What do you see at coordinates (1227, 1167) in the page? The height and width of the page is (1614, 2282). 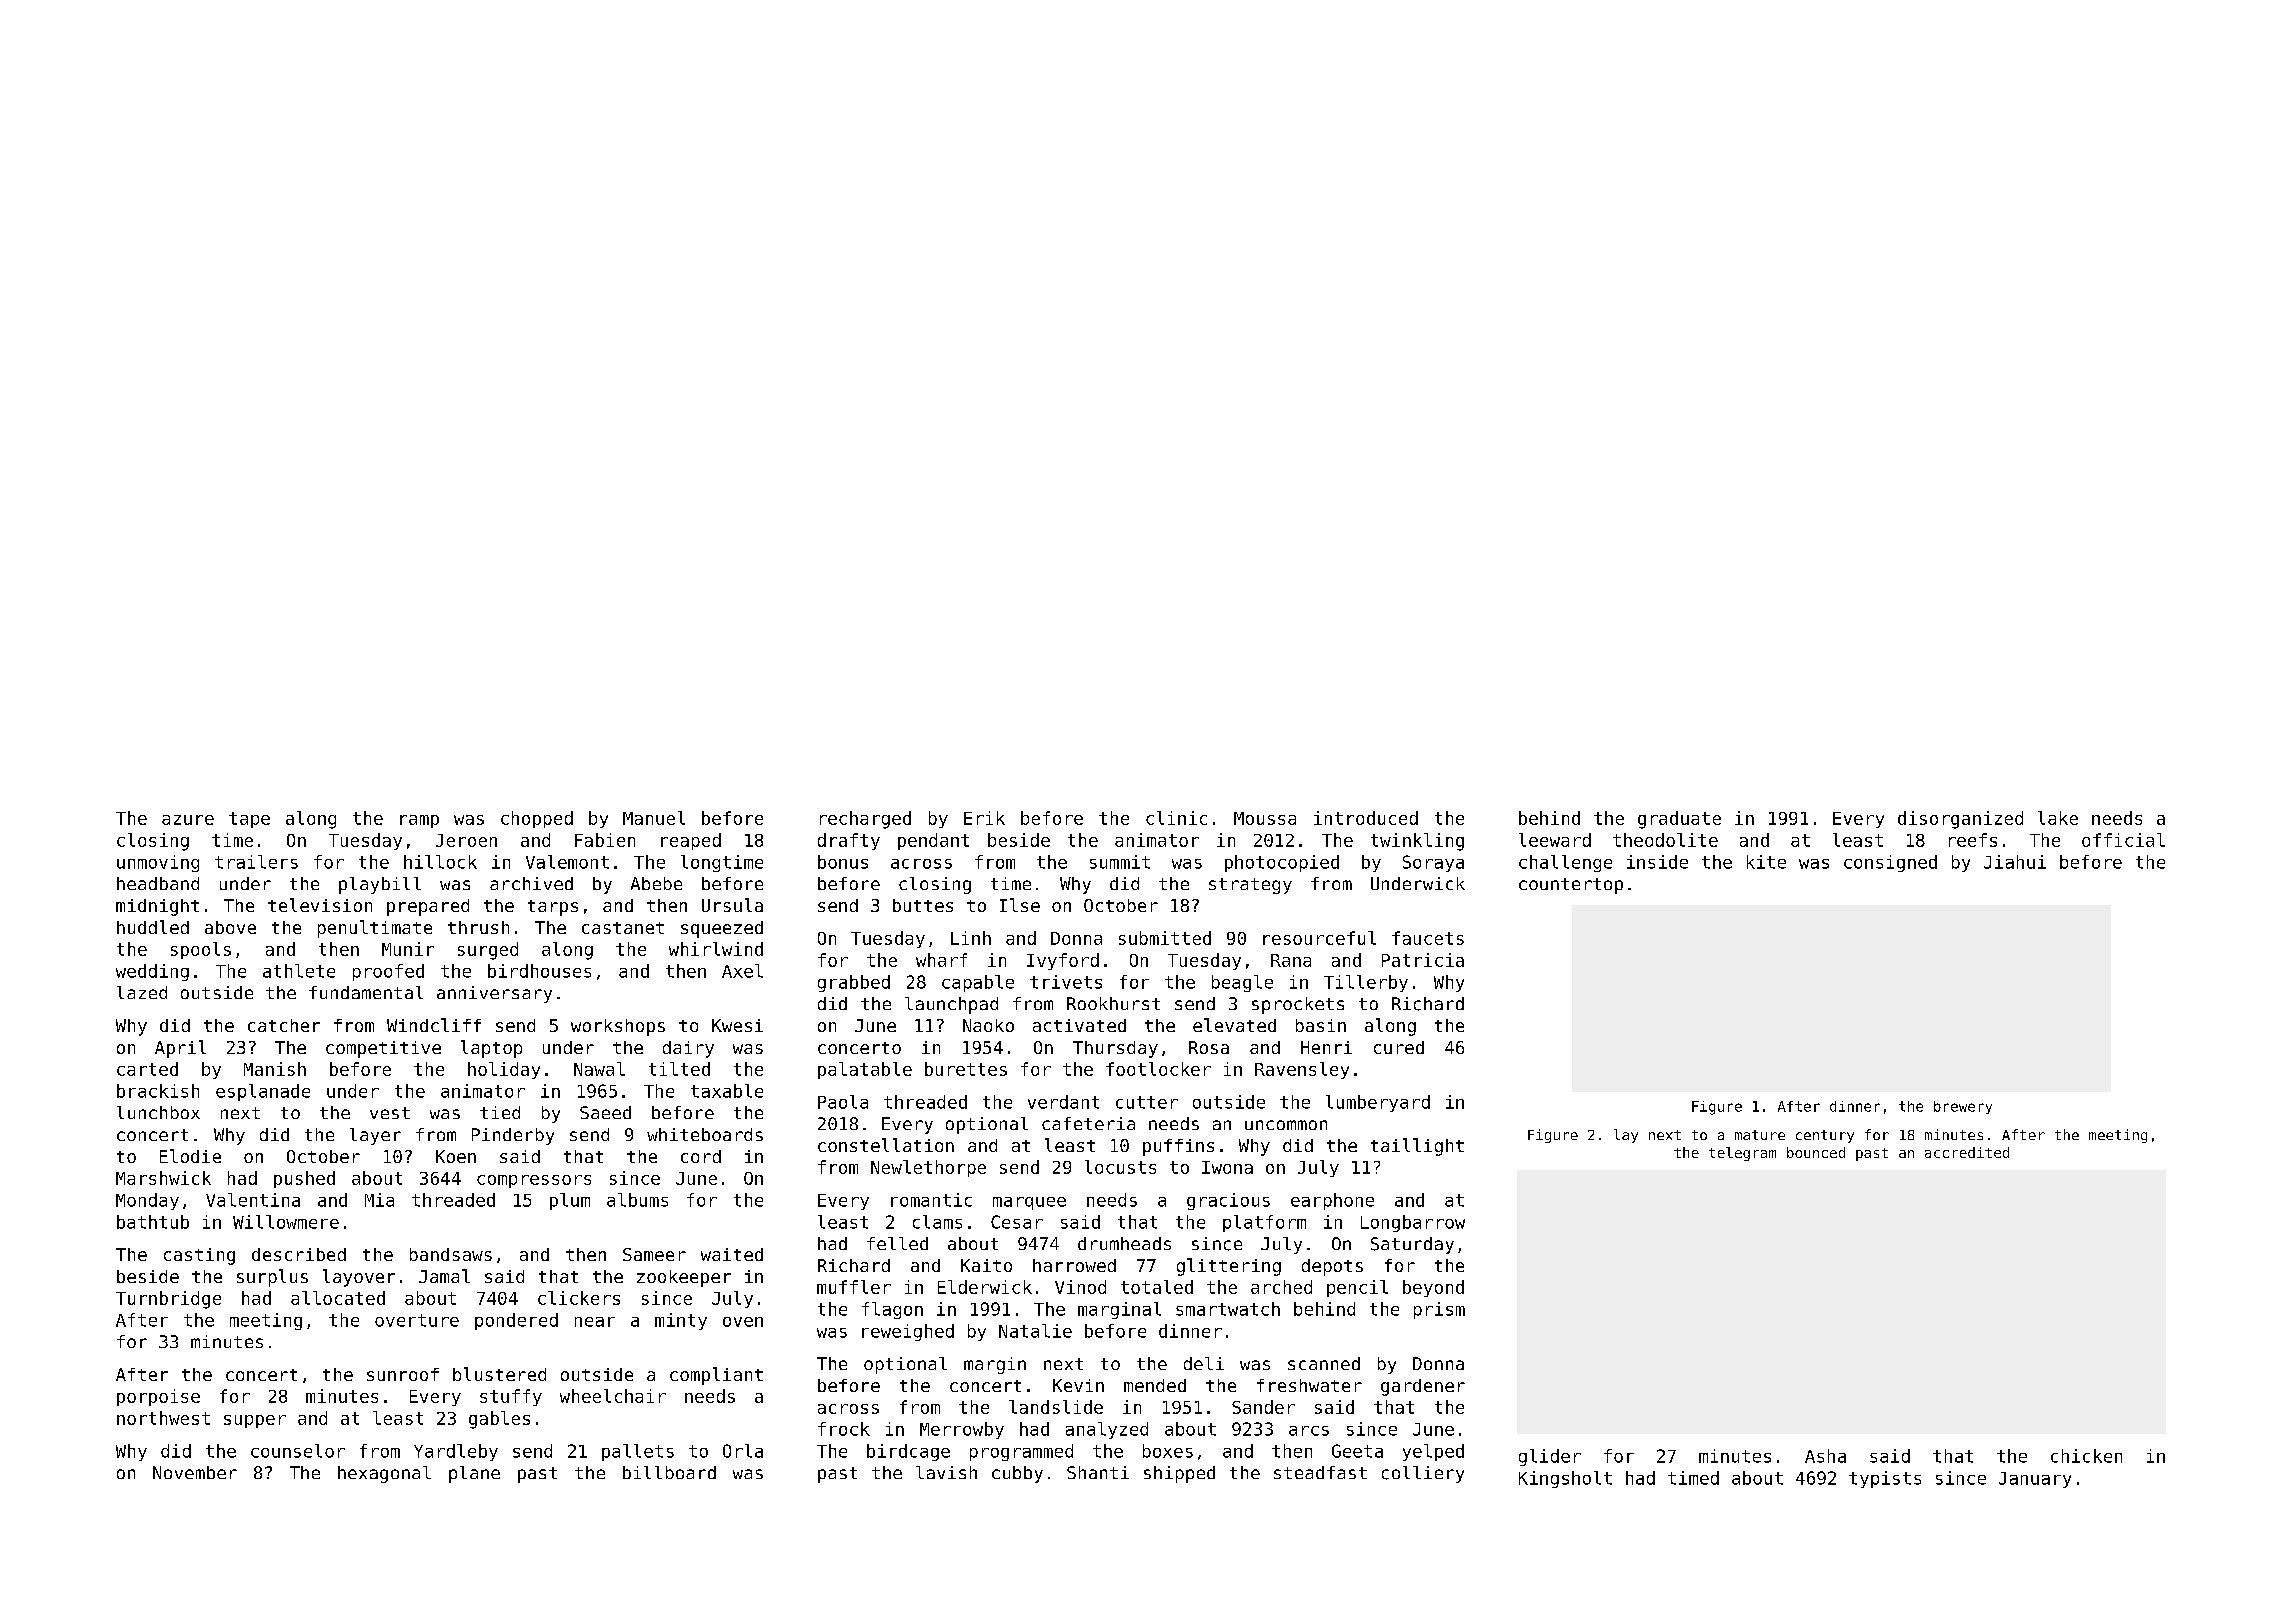 I see `Iwona` at bounding box center [1227, 1167].
